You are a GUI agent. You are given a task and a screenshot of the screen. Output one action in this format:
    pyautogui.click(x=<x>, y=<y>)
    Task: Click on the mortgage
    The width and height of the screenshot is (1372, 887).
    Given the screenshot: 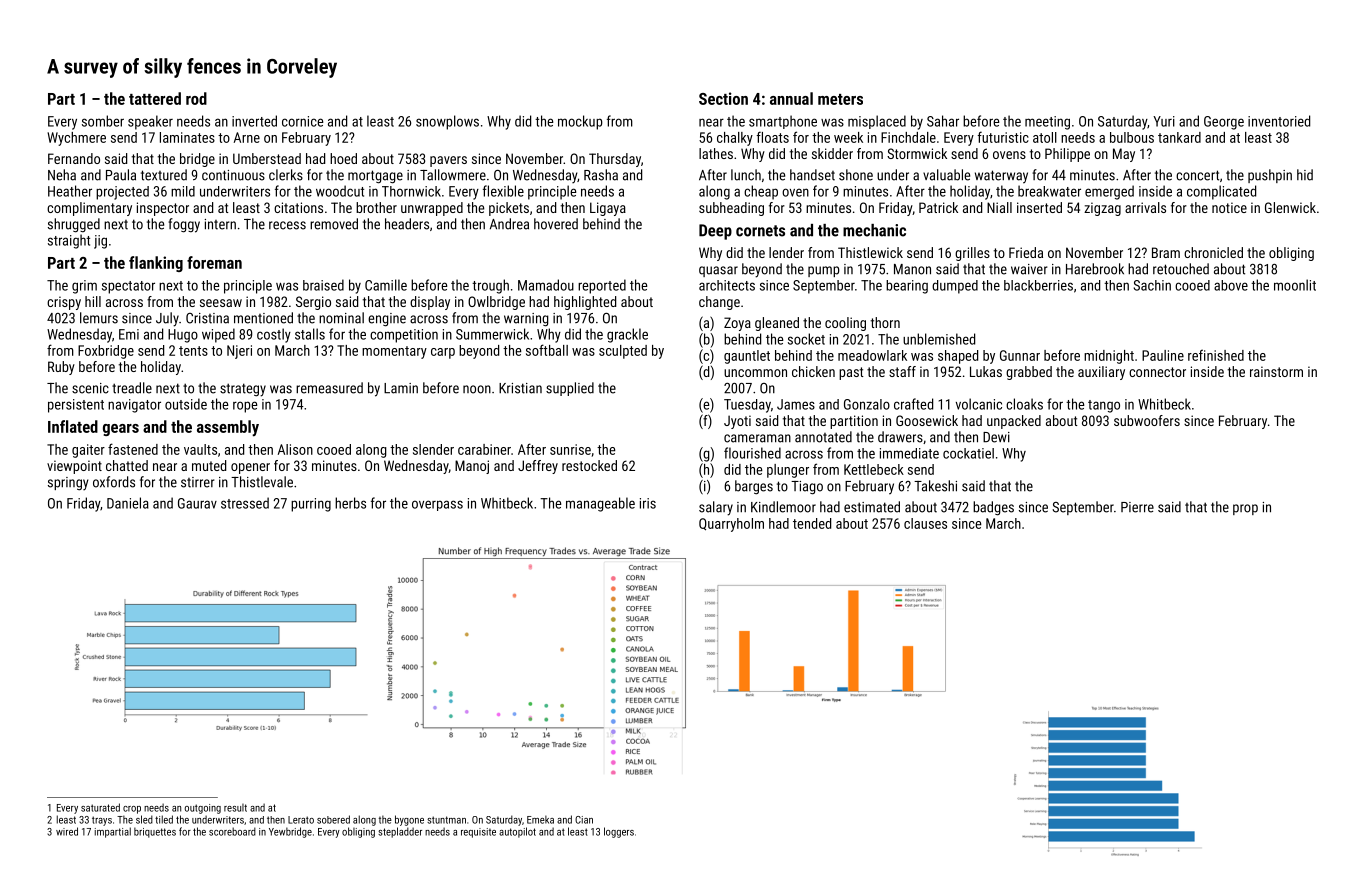 What is the action you would take?
    pyautogui.click(x=375, y=177)
